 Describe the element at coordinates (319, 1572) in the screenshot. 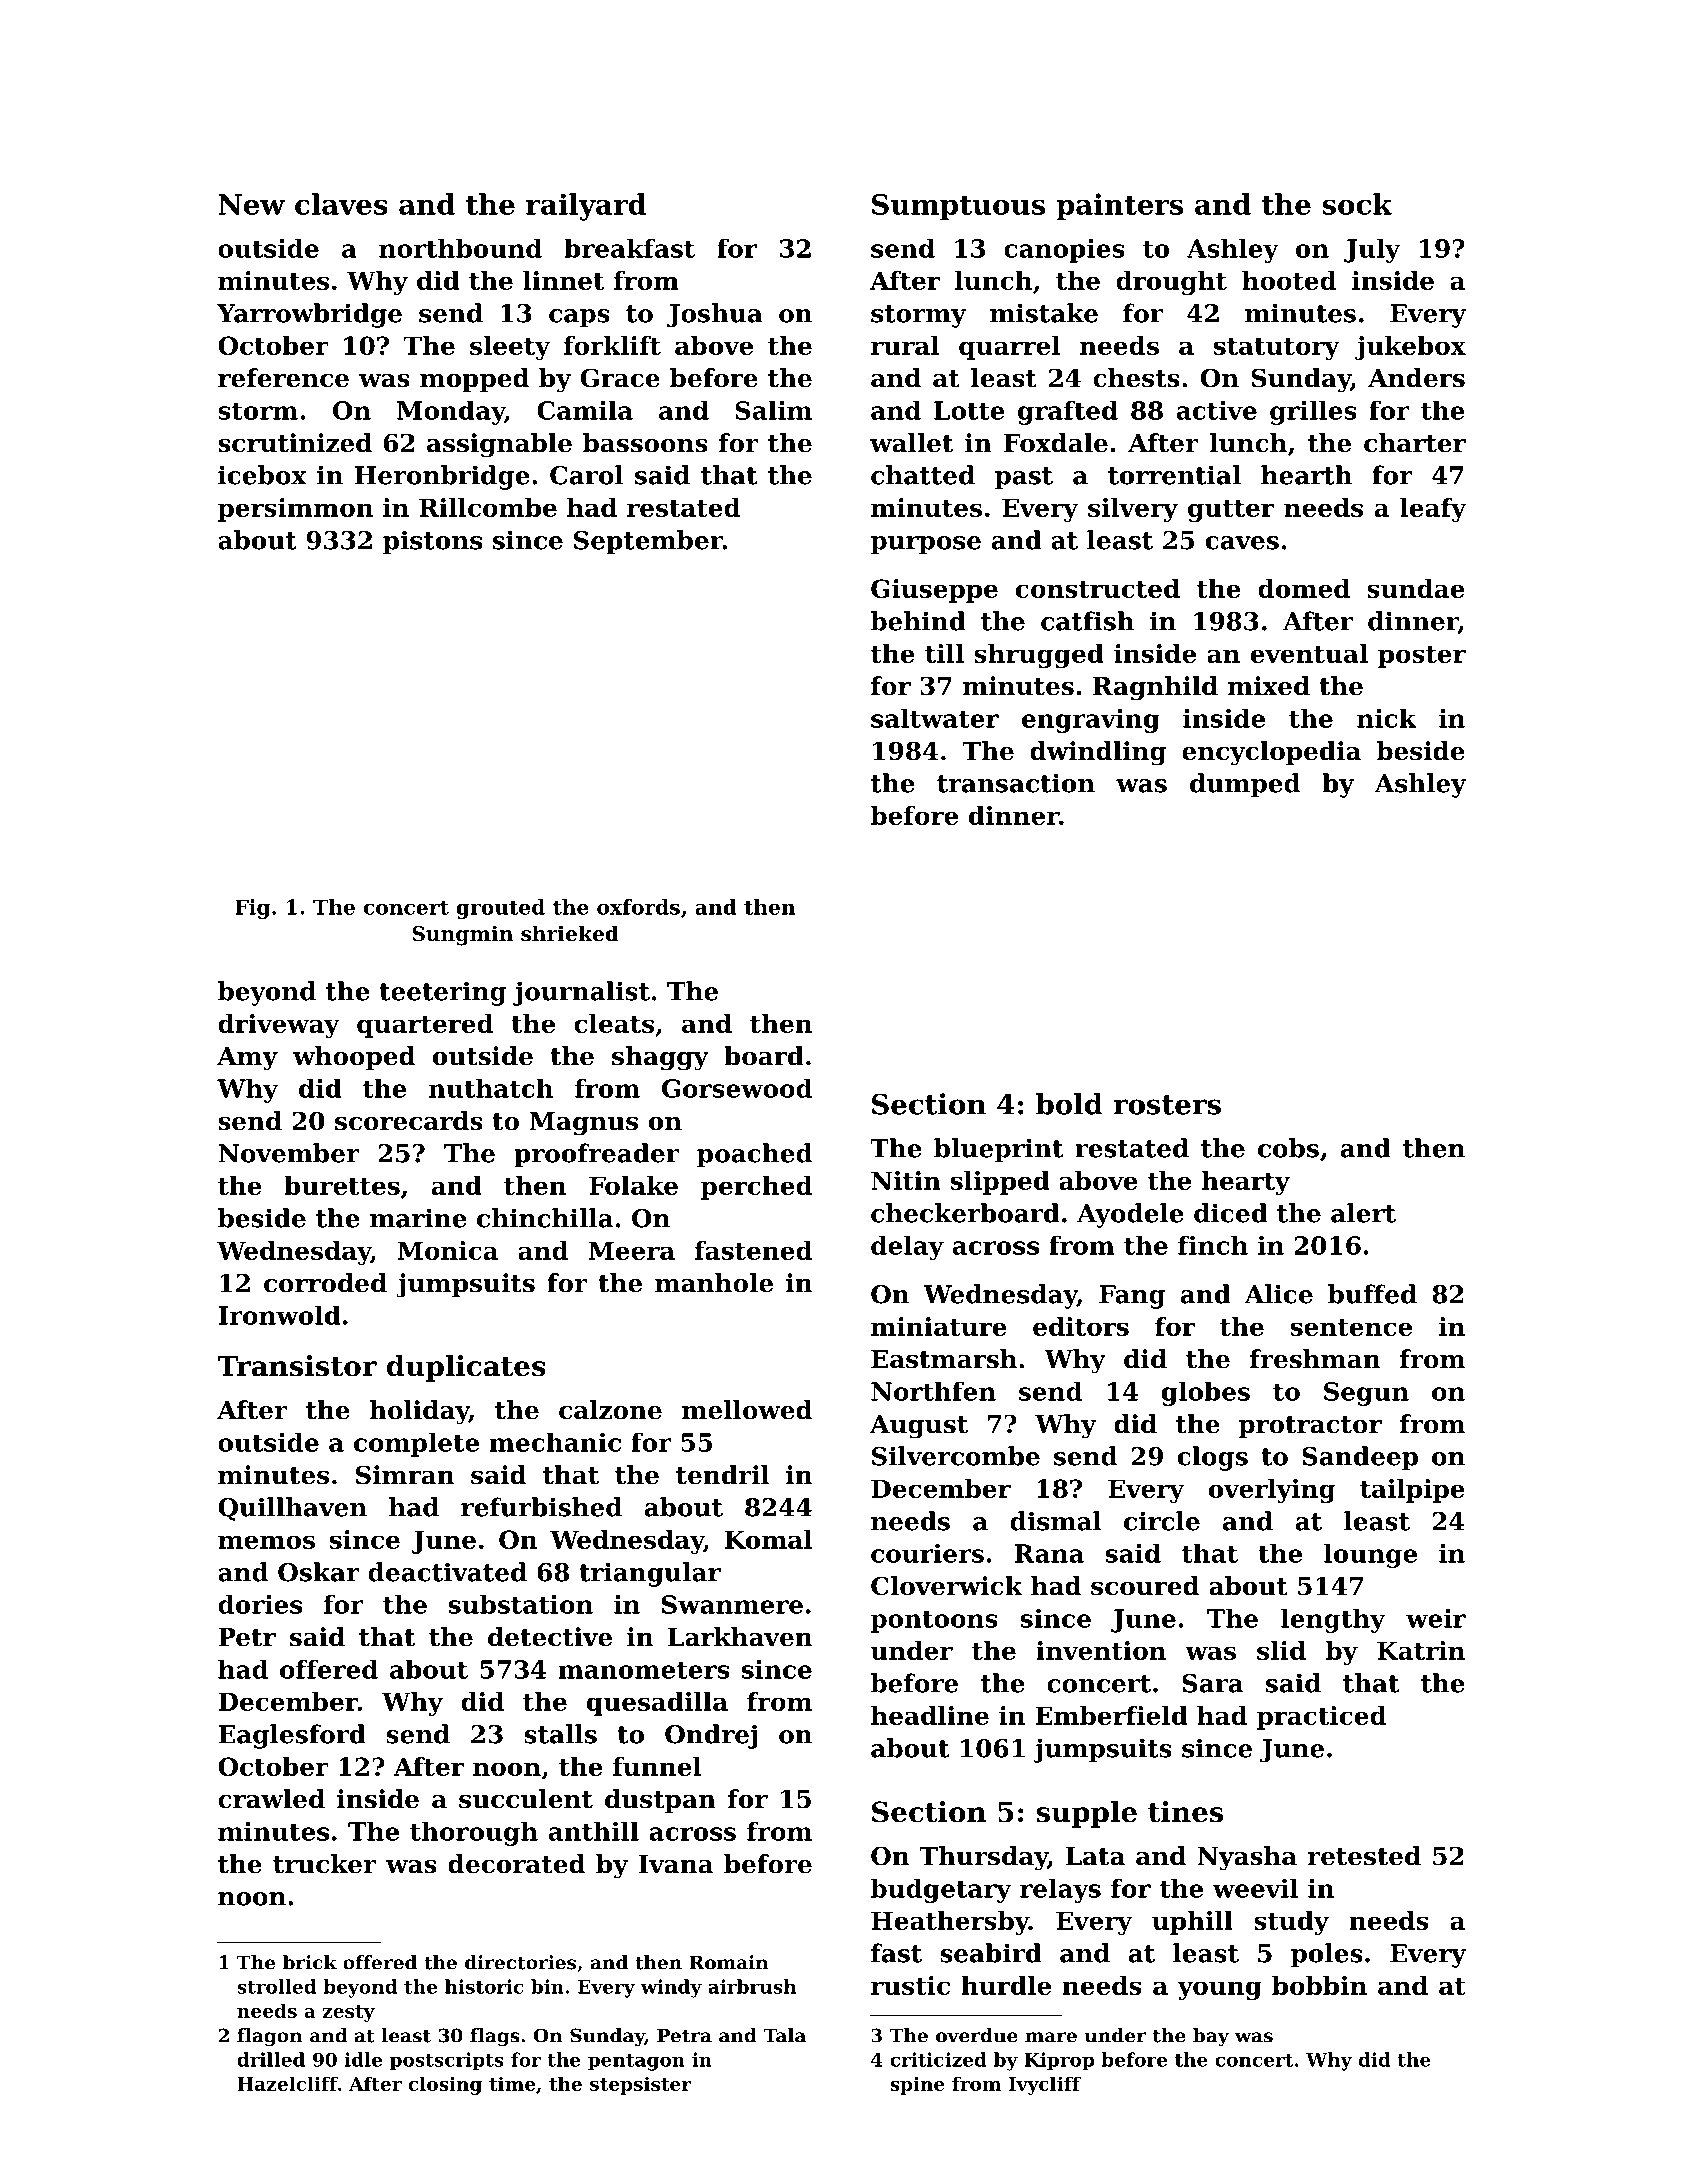

I see `Oskar` at that location.
